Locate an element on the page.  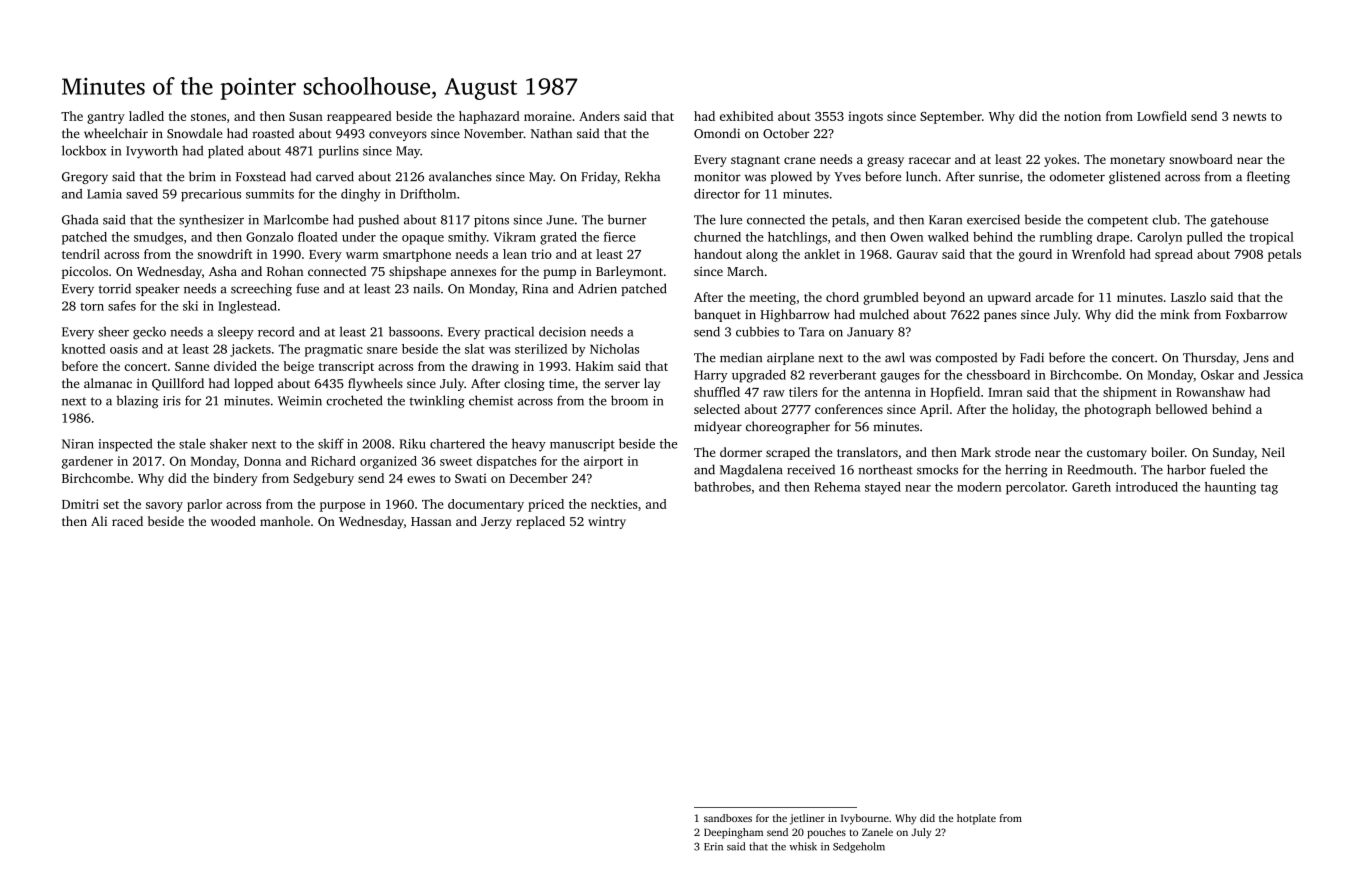
reappeared is located at coordinates (359, 117).
